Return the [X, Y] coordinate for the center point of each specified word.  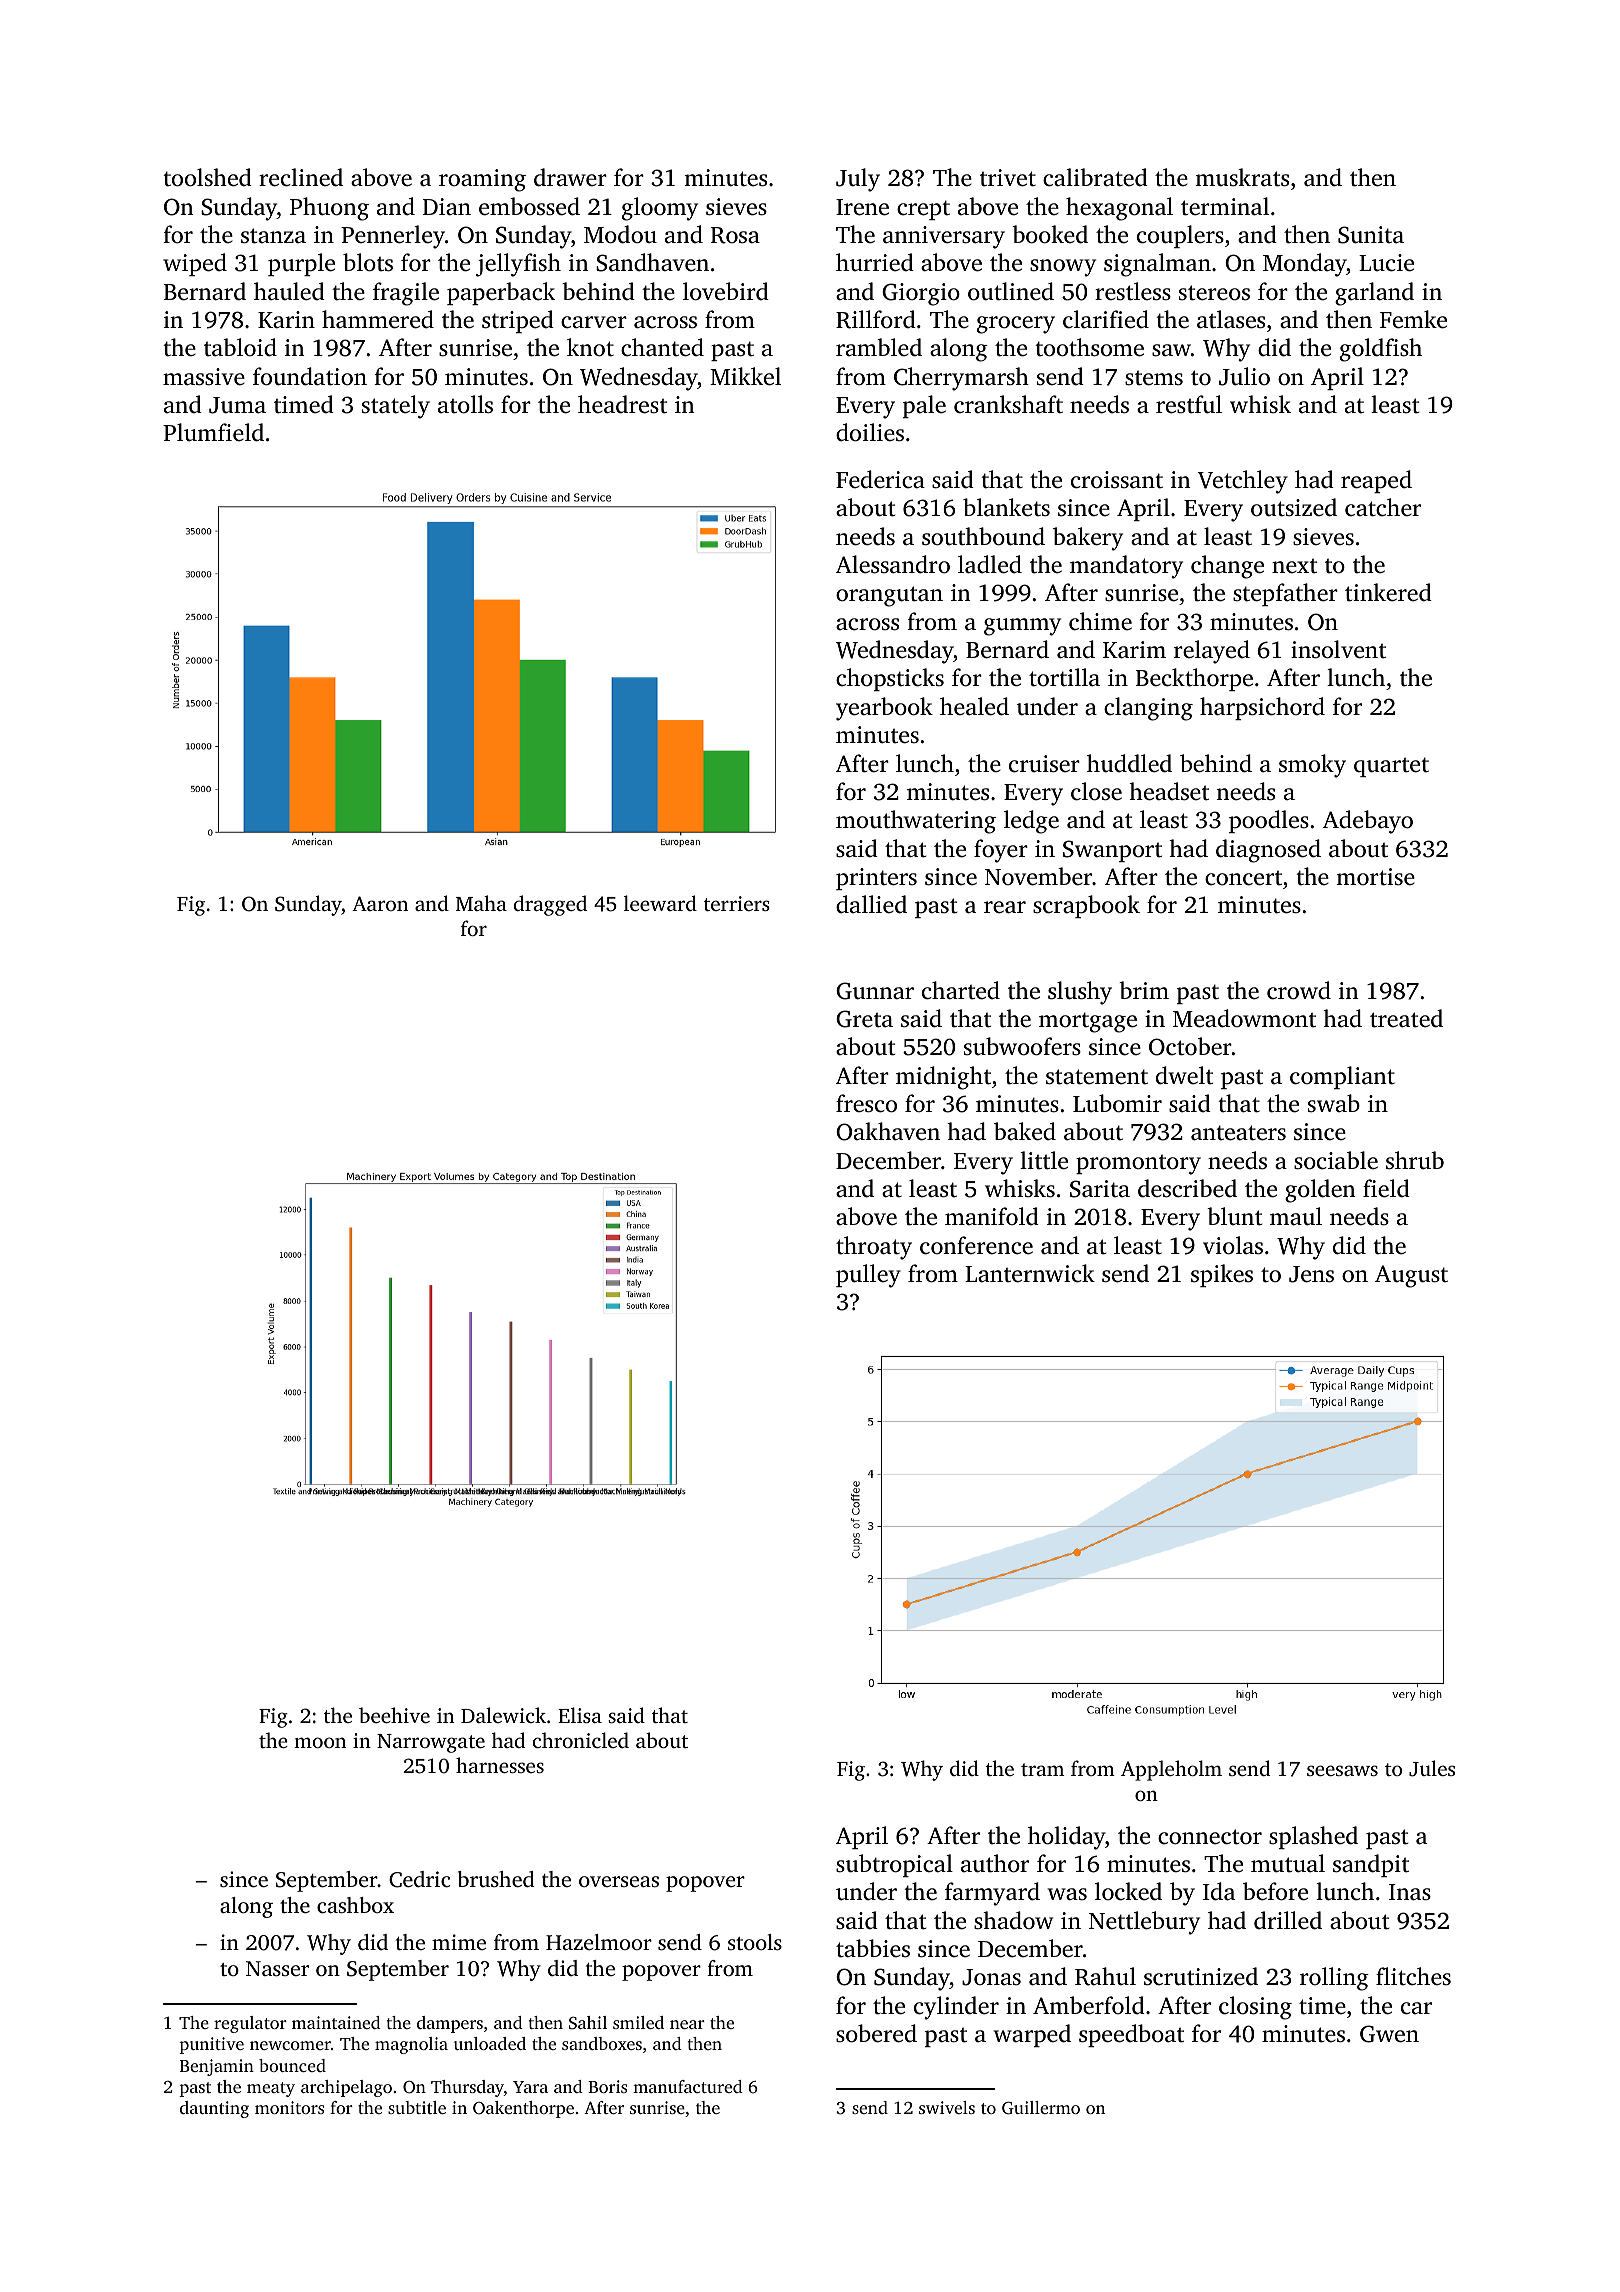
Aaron [380, 903]
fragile [406, 294]
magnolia [411, 2045]
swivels [947, 2107]
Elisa [580, 1715]
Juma [237, 405]
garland [1374, 294]
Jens [1311, 1274]
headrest [622, 404]
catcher [1383, 507]
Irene [862, 207]
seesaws [1342, 1770]
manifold [992, 1216]
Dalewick [503, 1715]
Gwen [1389, 2034]
